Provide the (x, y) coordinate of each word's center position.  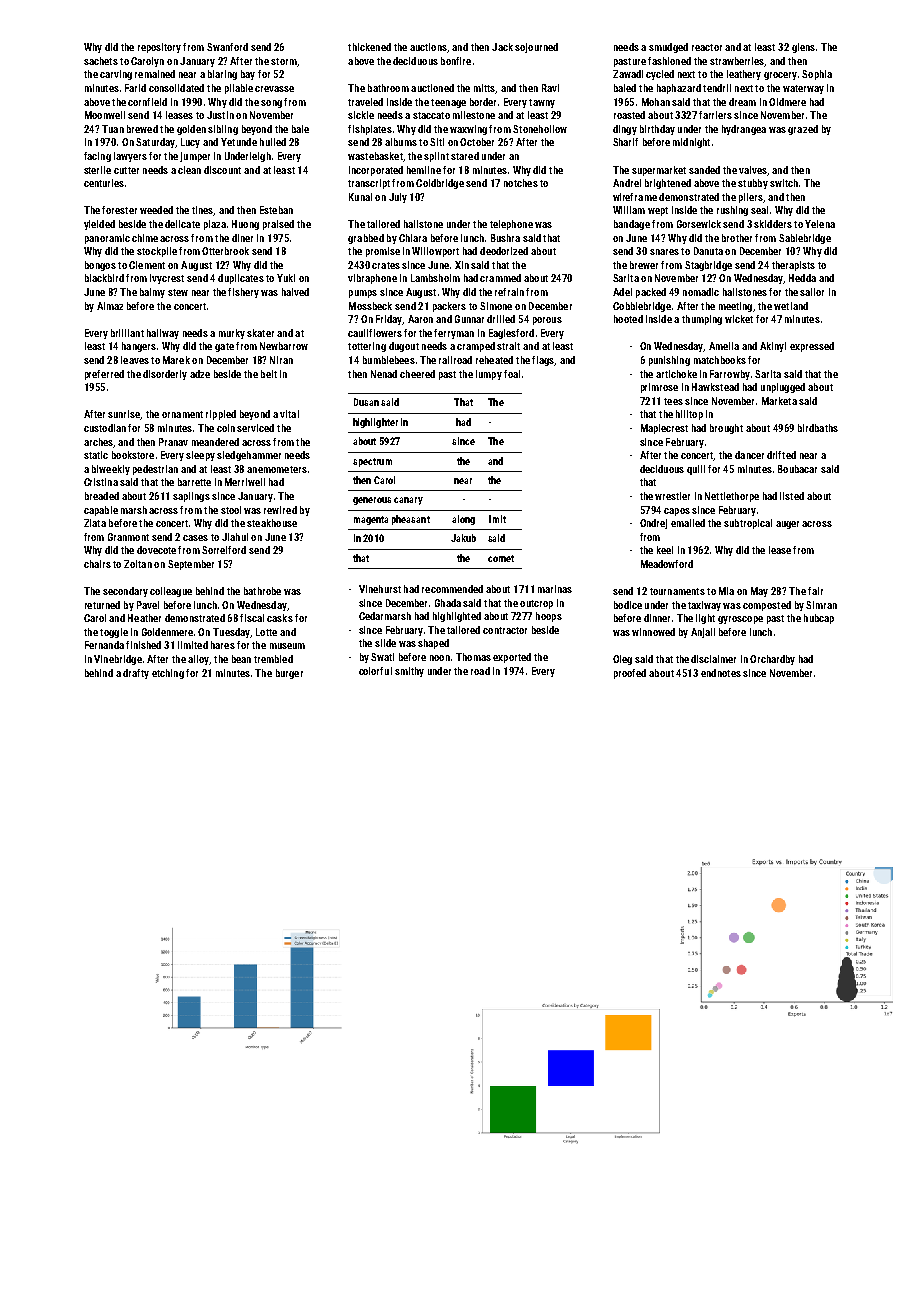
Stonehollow (540, 129)
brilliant (127, 333)
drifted (781, 455)
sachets (101, 61)
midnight (691, 143)
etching (168, 674)
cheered (417, 374)
